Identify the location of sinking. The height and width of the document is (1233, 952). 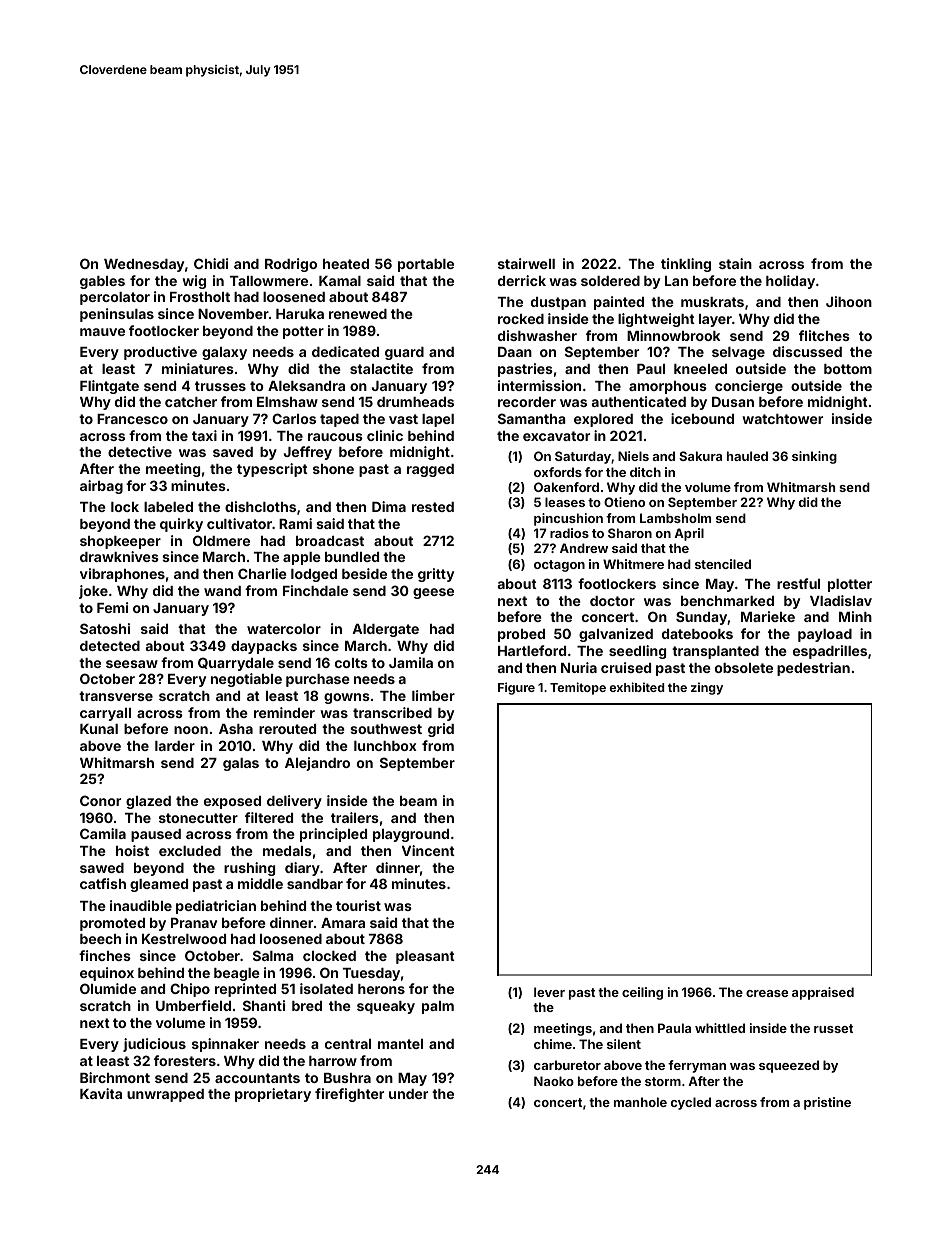
(814, 457).
